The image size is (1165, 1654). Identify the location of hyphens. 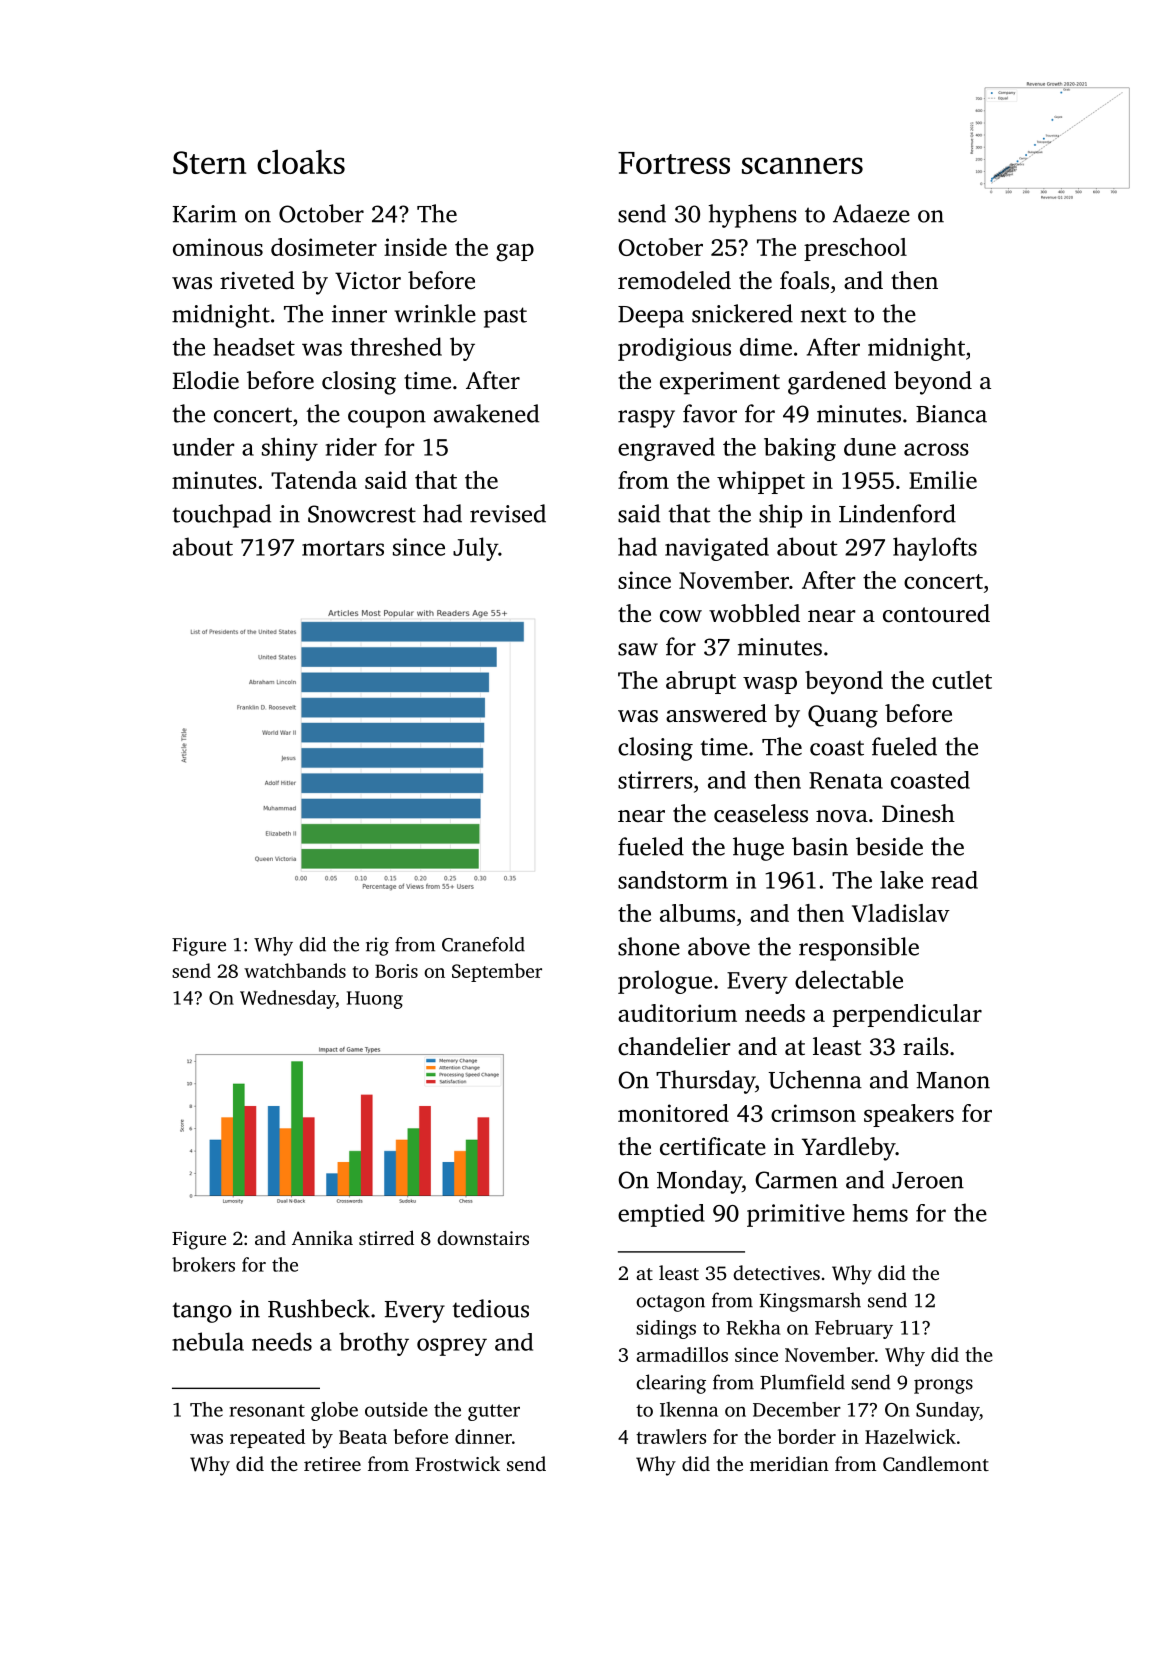
(752, 216).
